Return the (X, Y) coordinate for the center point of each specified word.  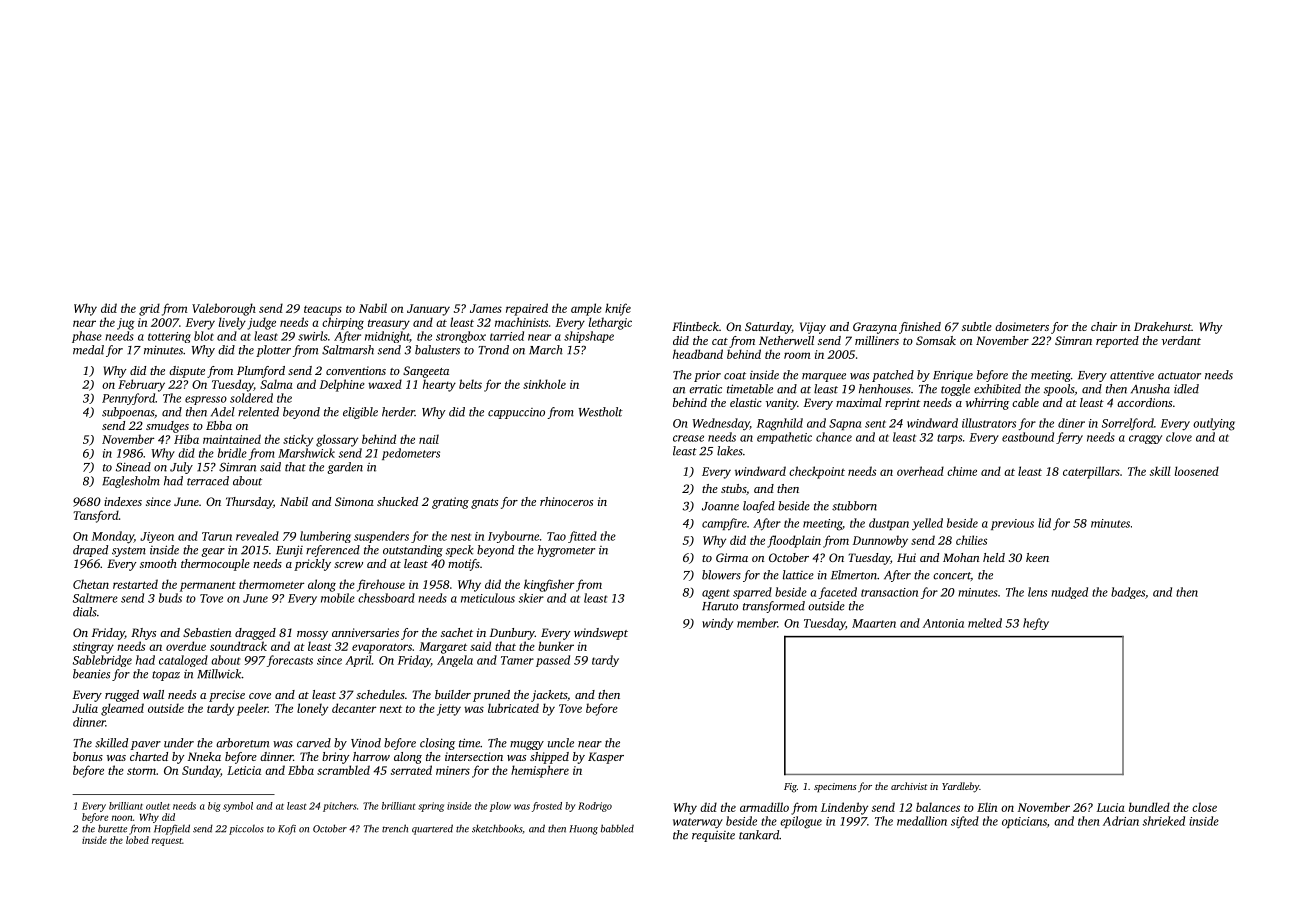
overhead (920, 471)
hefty (1036, 624)
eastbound (1028, 437)
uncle (561, 743)
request (167, 842)
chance (834, 437)
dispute (187, 372)
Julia (85, 708)
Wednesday (721, 424)
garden (345, 468)
